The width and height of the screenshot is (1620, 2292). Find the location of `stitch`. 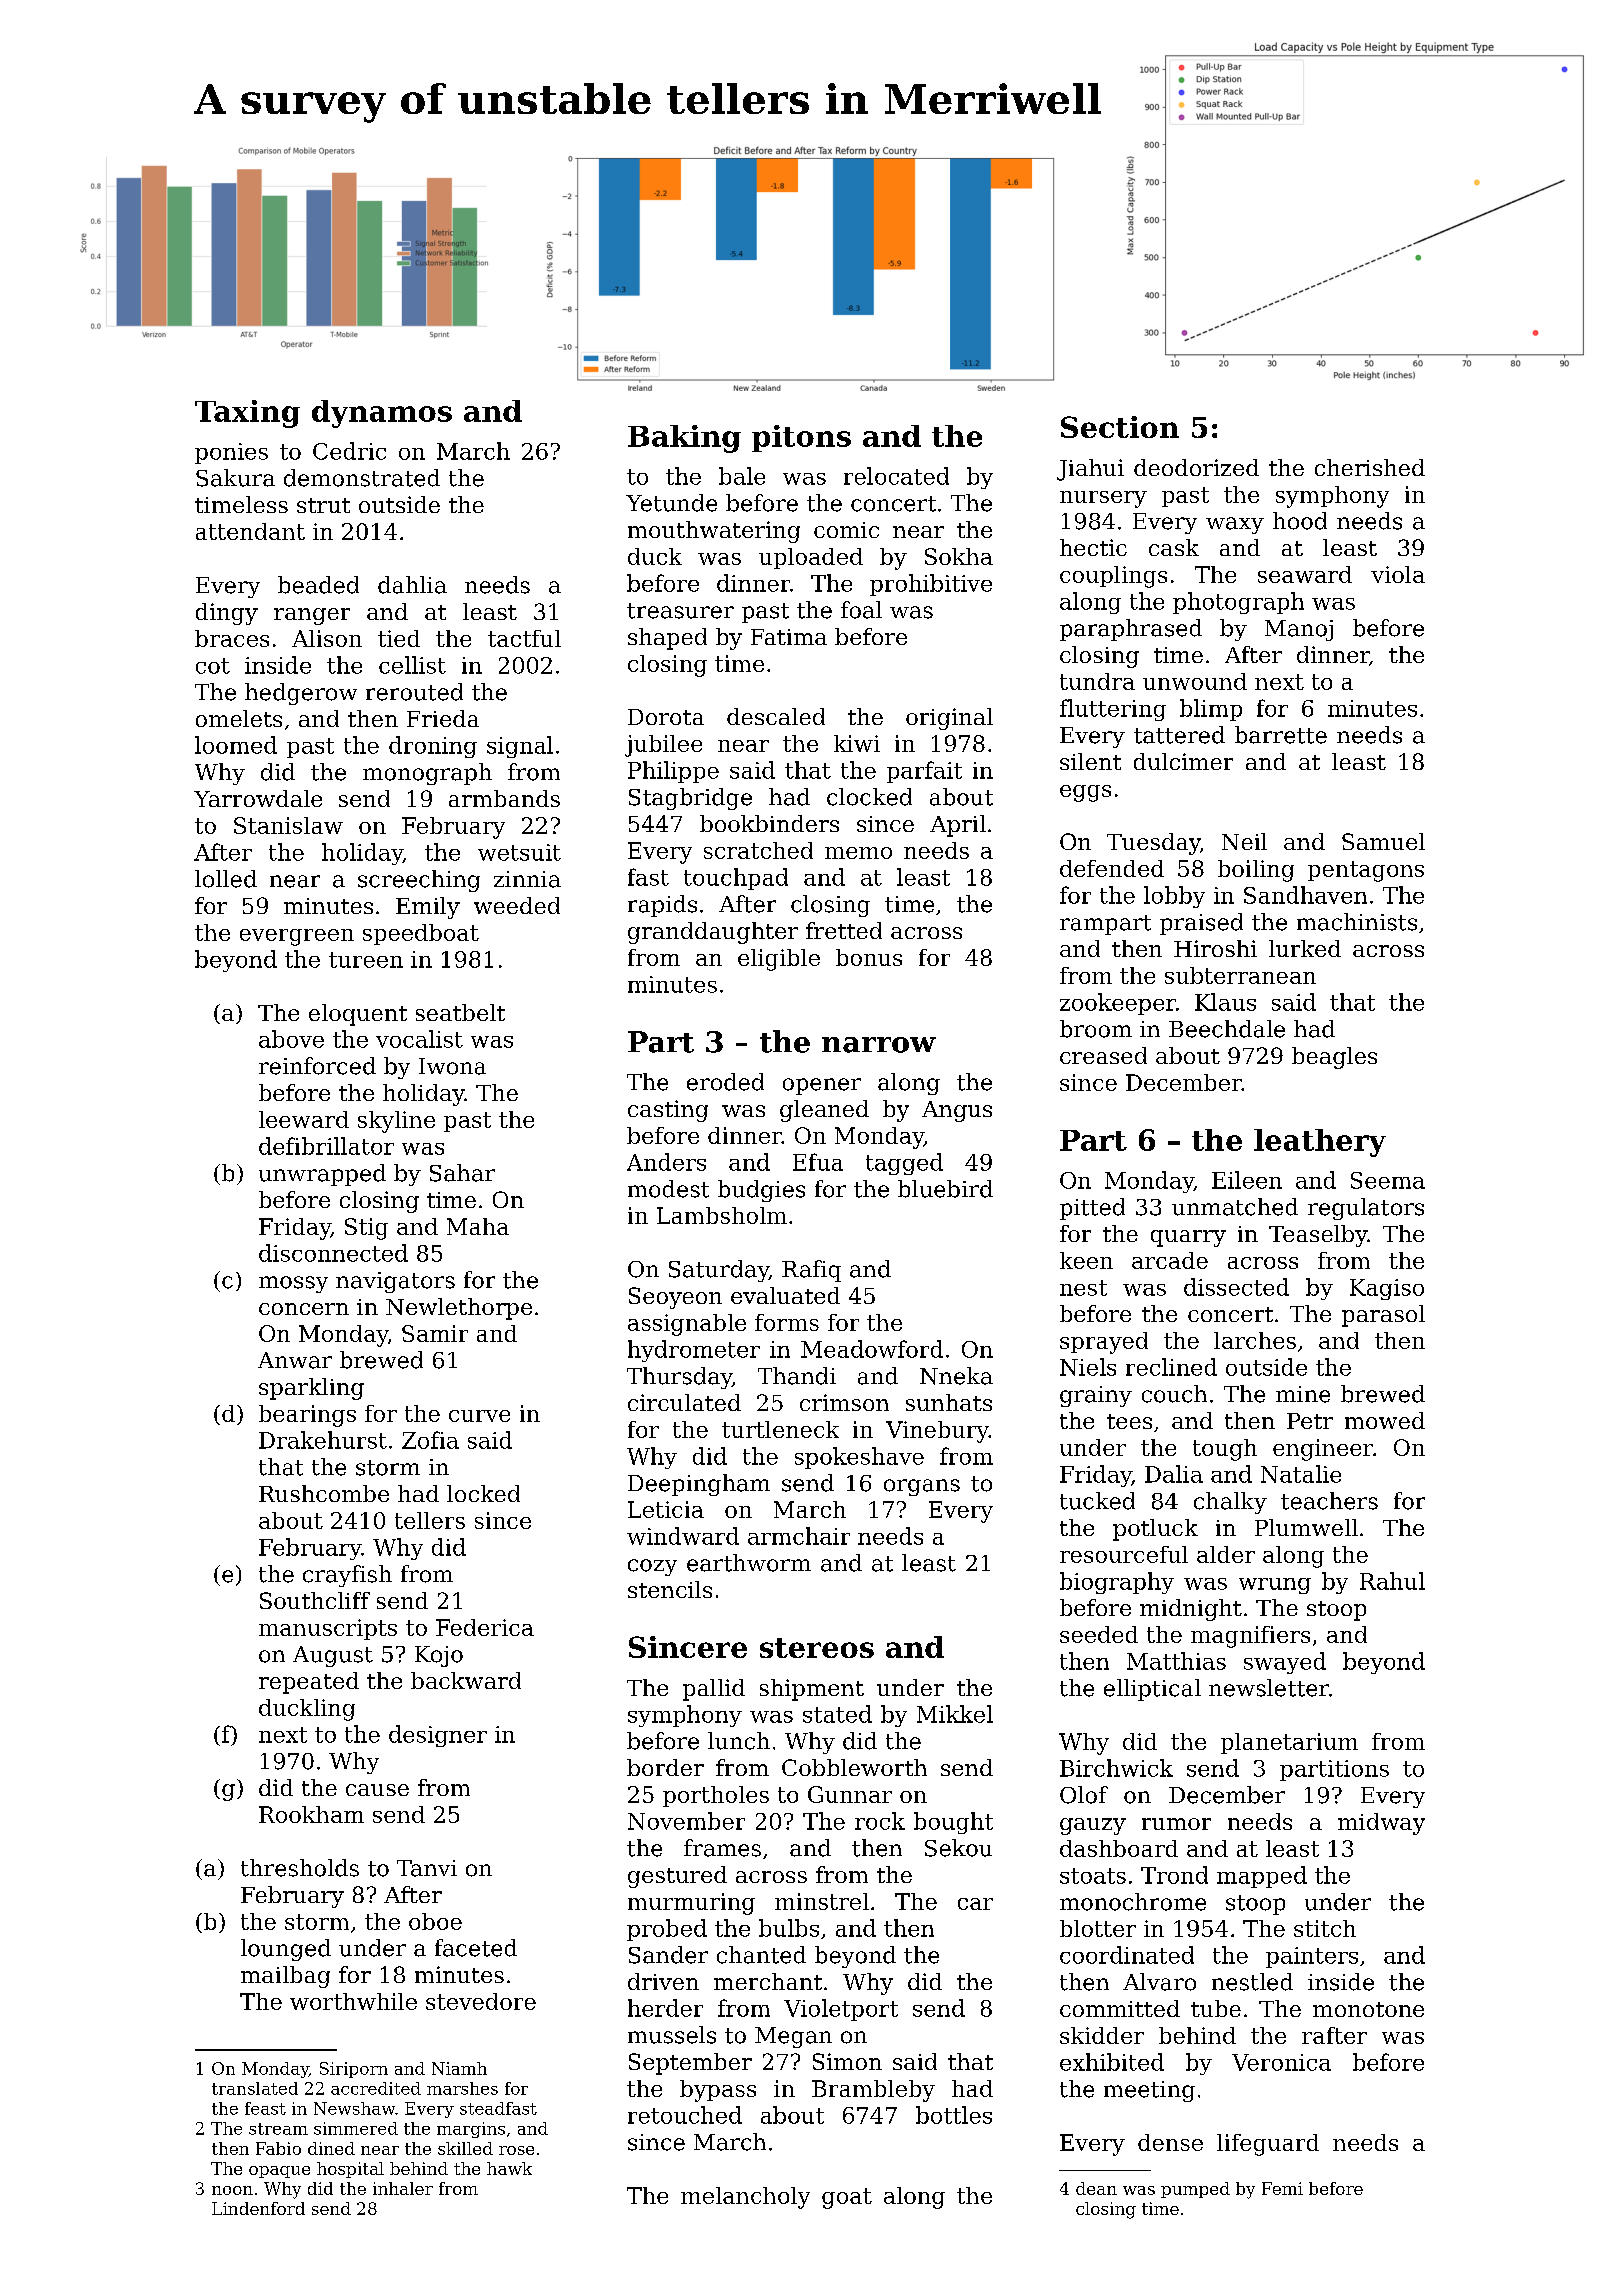

stitch is located at coordinates (1325, 1928).
